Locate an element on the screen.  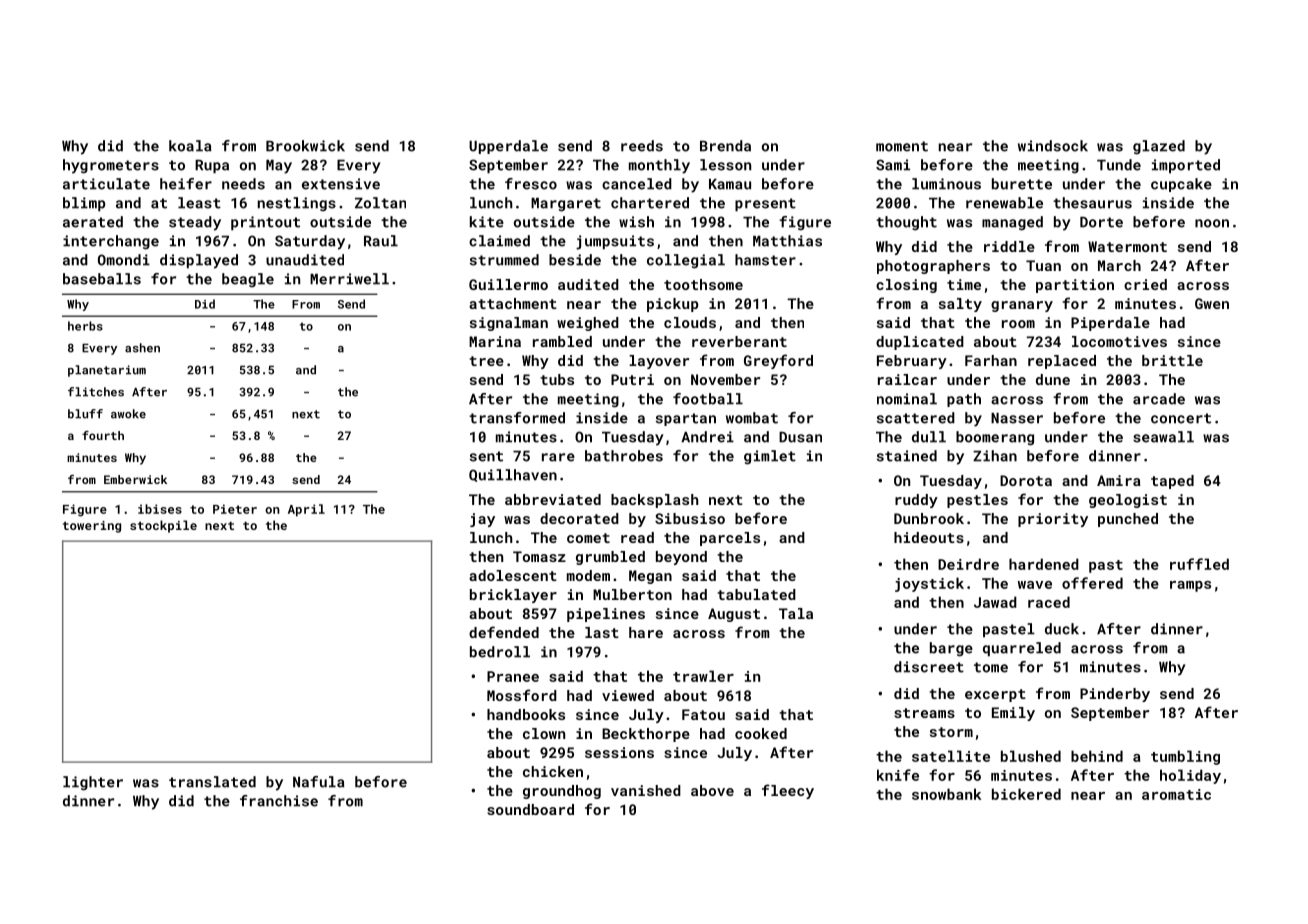
Brookwick is located at coordinates (305, 146).
